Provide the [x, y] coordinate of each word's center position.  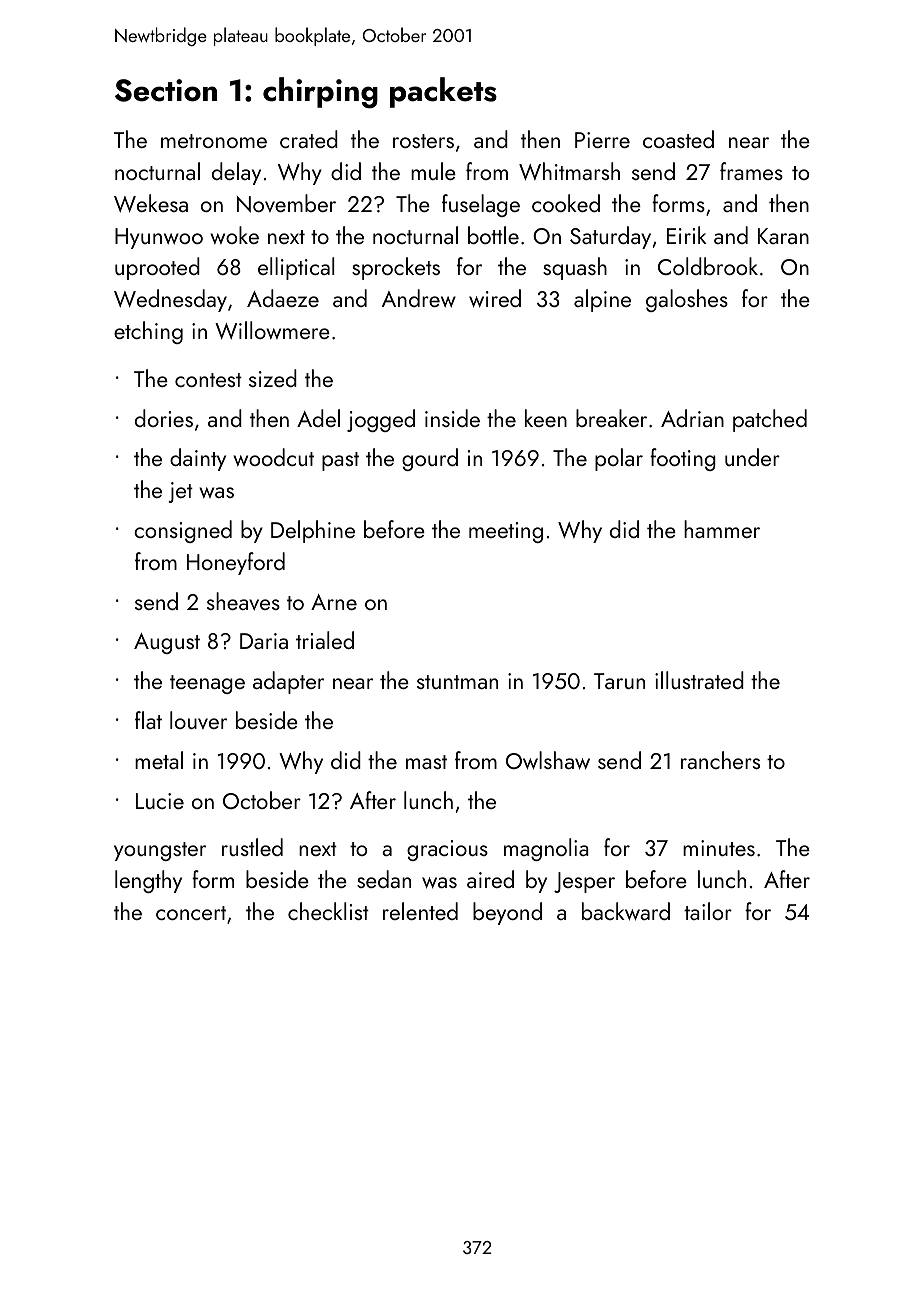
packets [443, 92]
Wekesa [151, 203]
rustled [252, 847]
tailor [708, 911]
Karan [783, 236]
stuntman [457, 682]
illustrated [699, 680]
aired [490, 879]
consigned [183, 531]
